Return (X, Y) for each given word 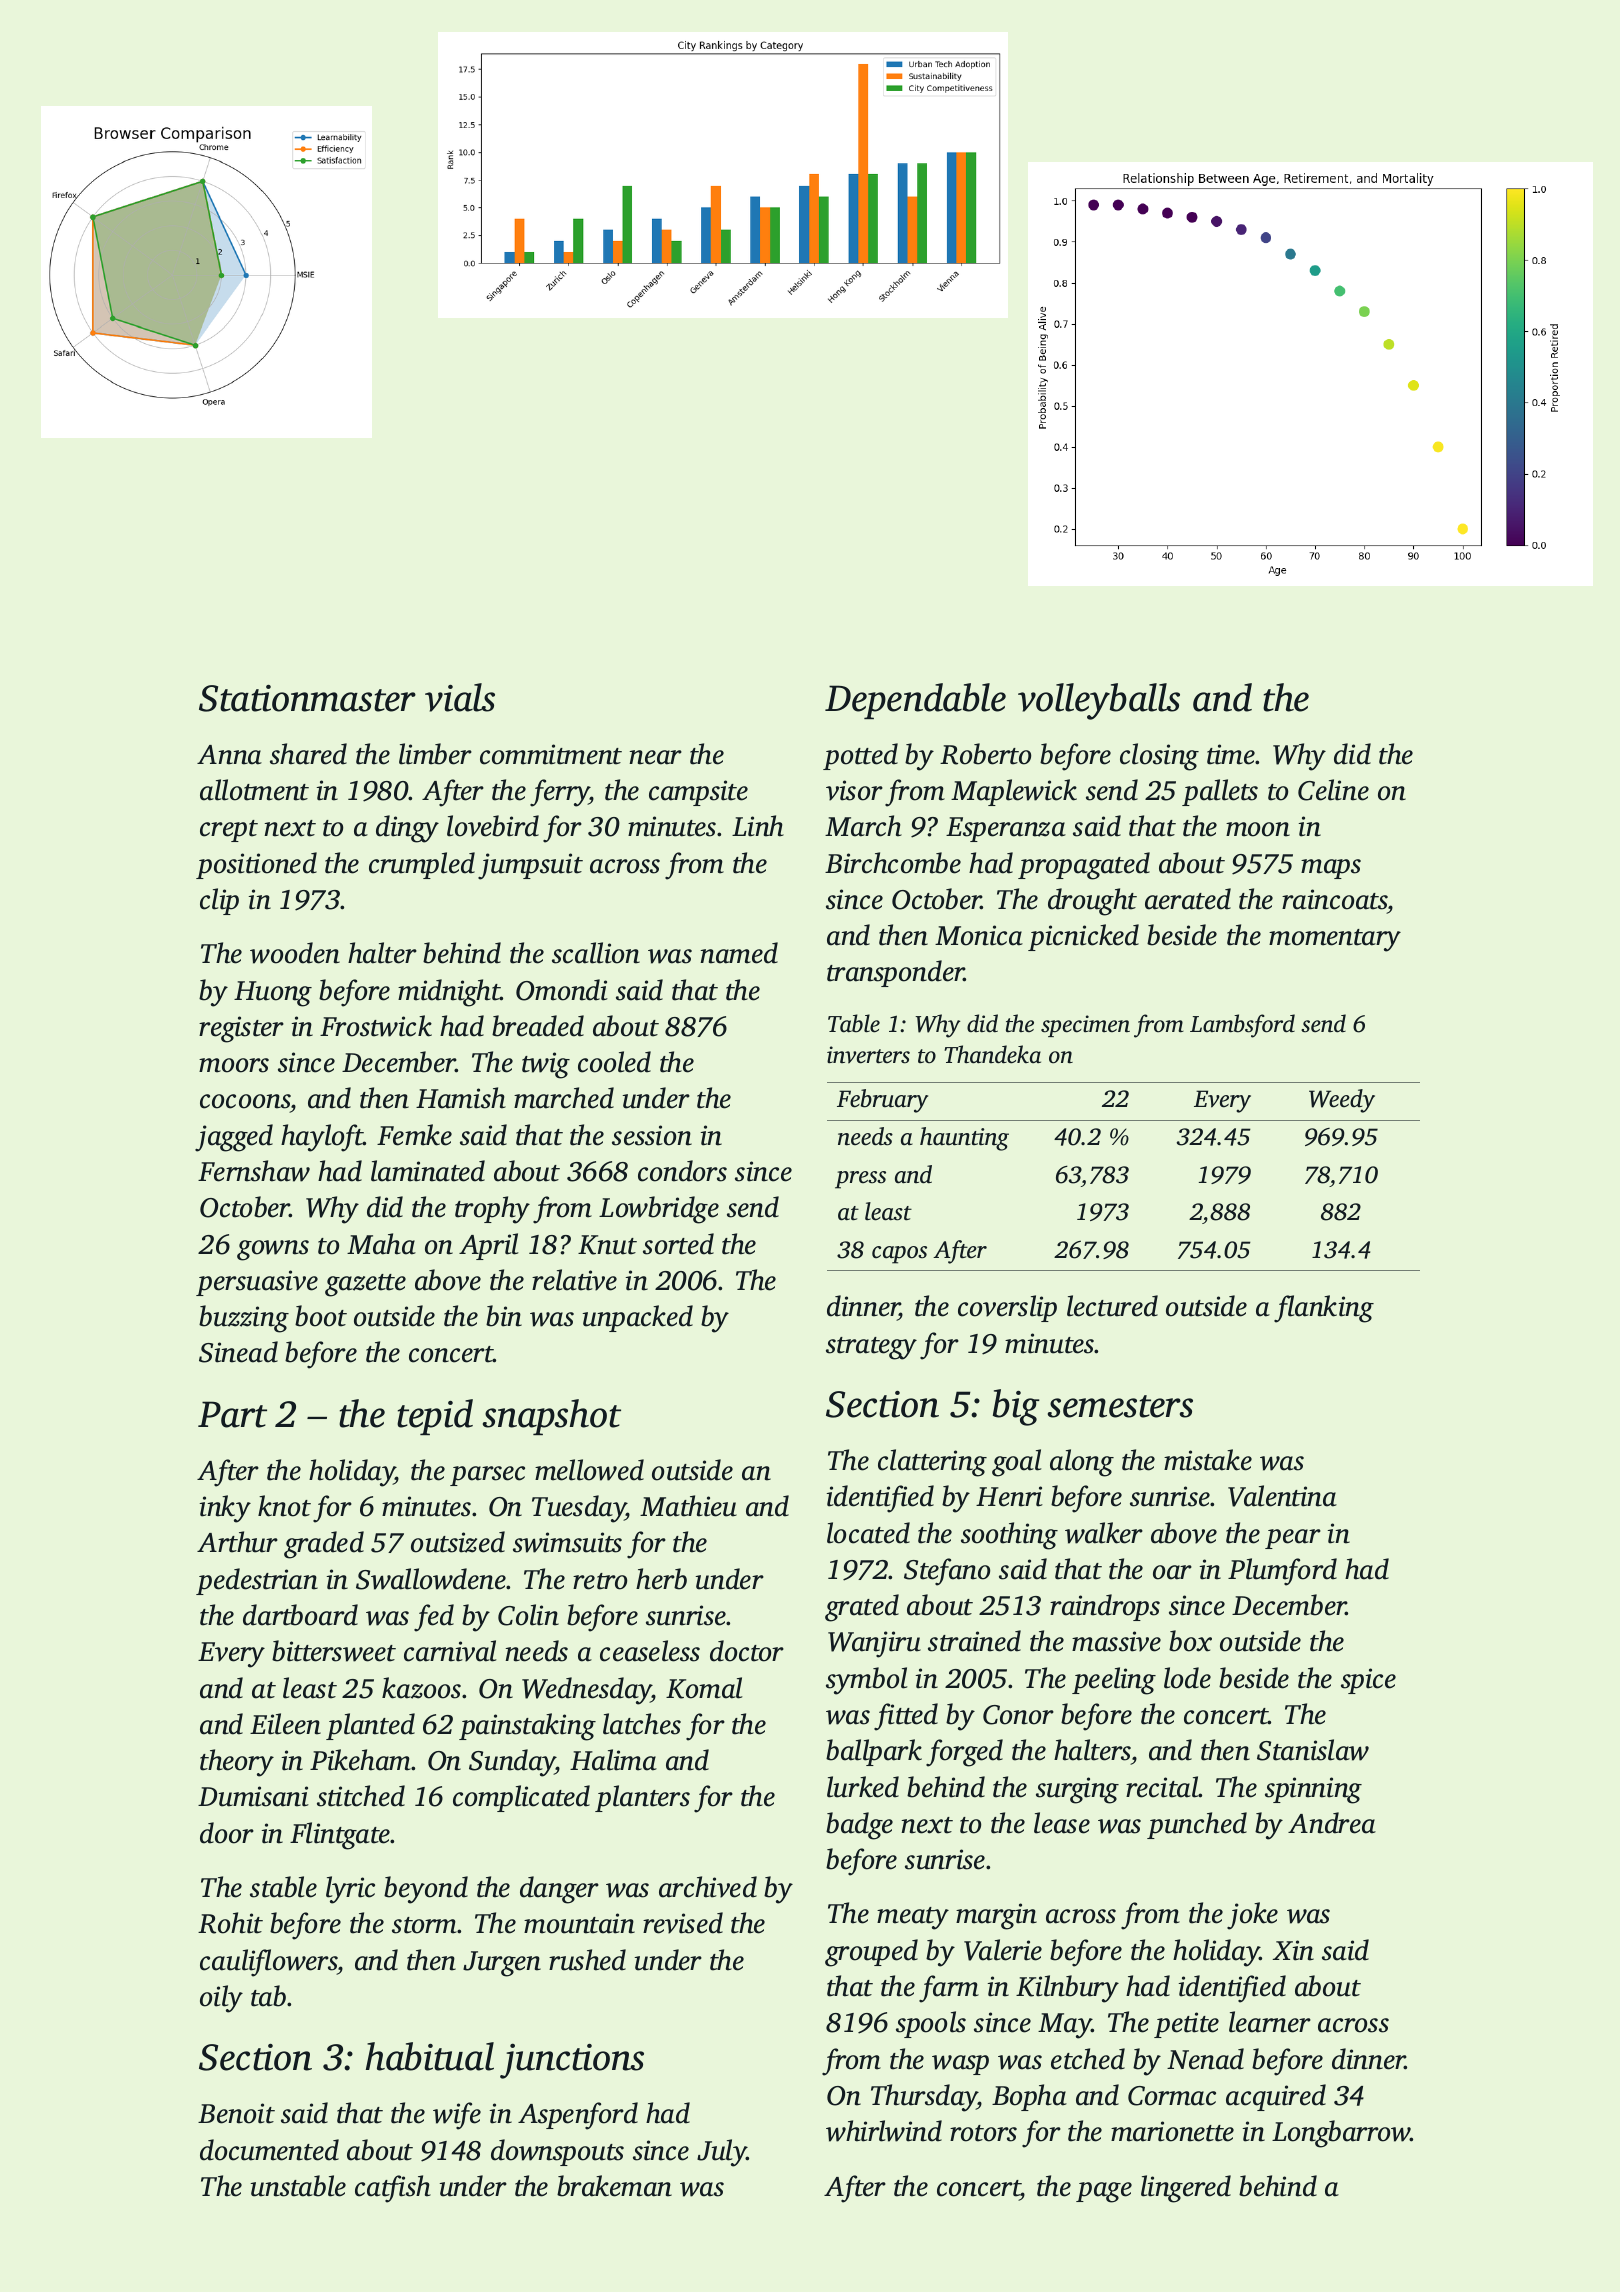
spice (1368, 1681)
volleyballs (1099, 701)
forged (964, 1753)
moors (234, 1065)
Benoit (236, 2113)
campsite (698, 793)
